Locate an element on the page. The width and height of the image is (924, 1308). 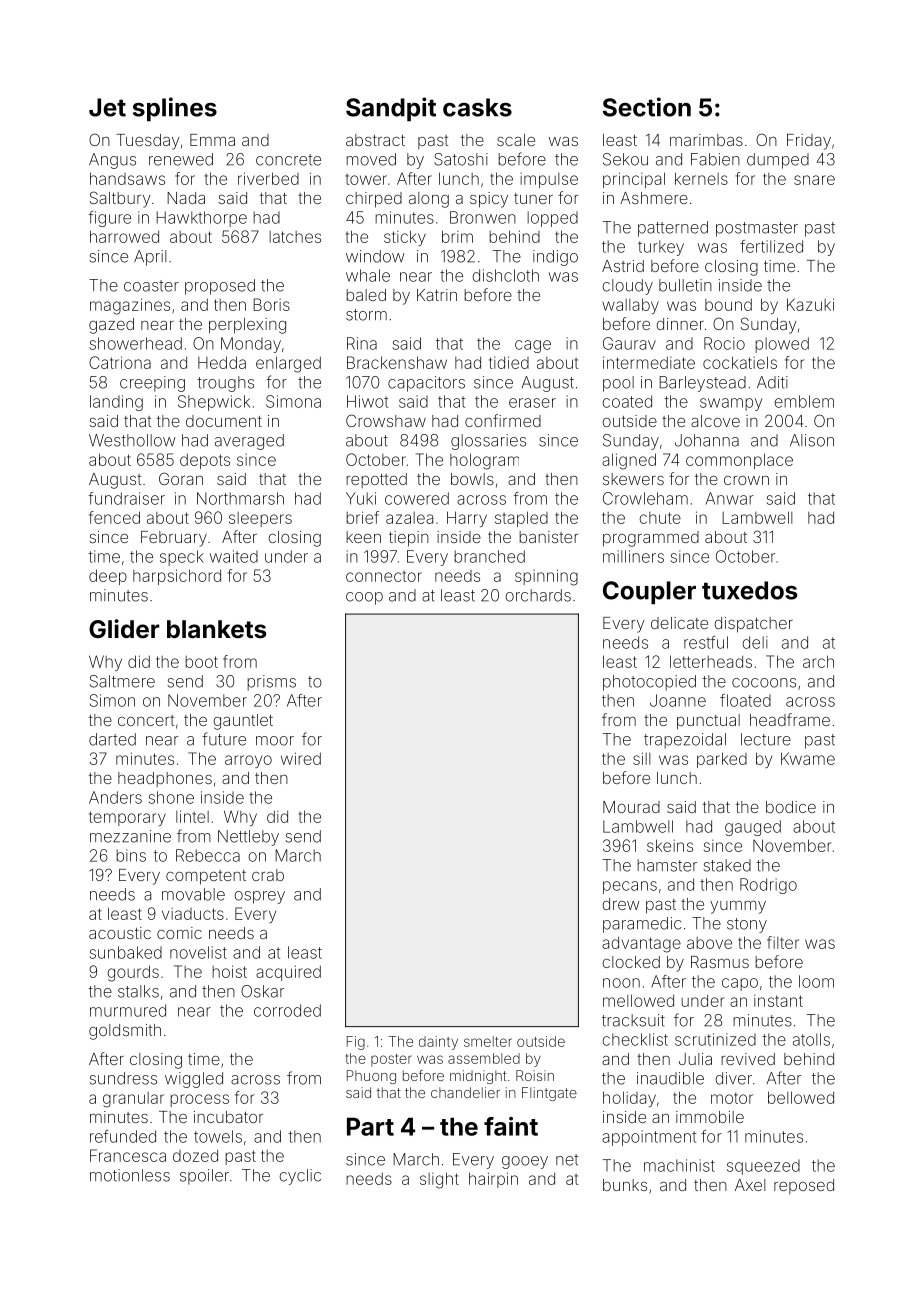
bins is located at coordinates (131, 855).
